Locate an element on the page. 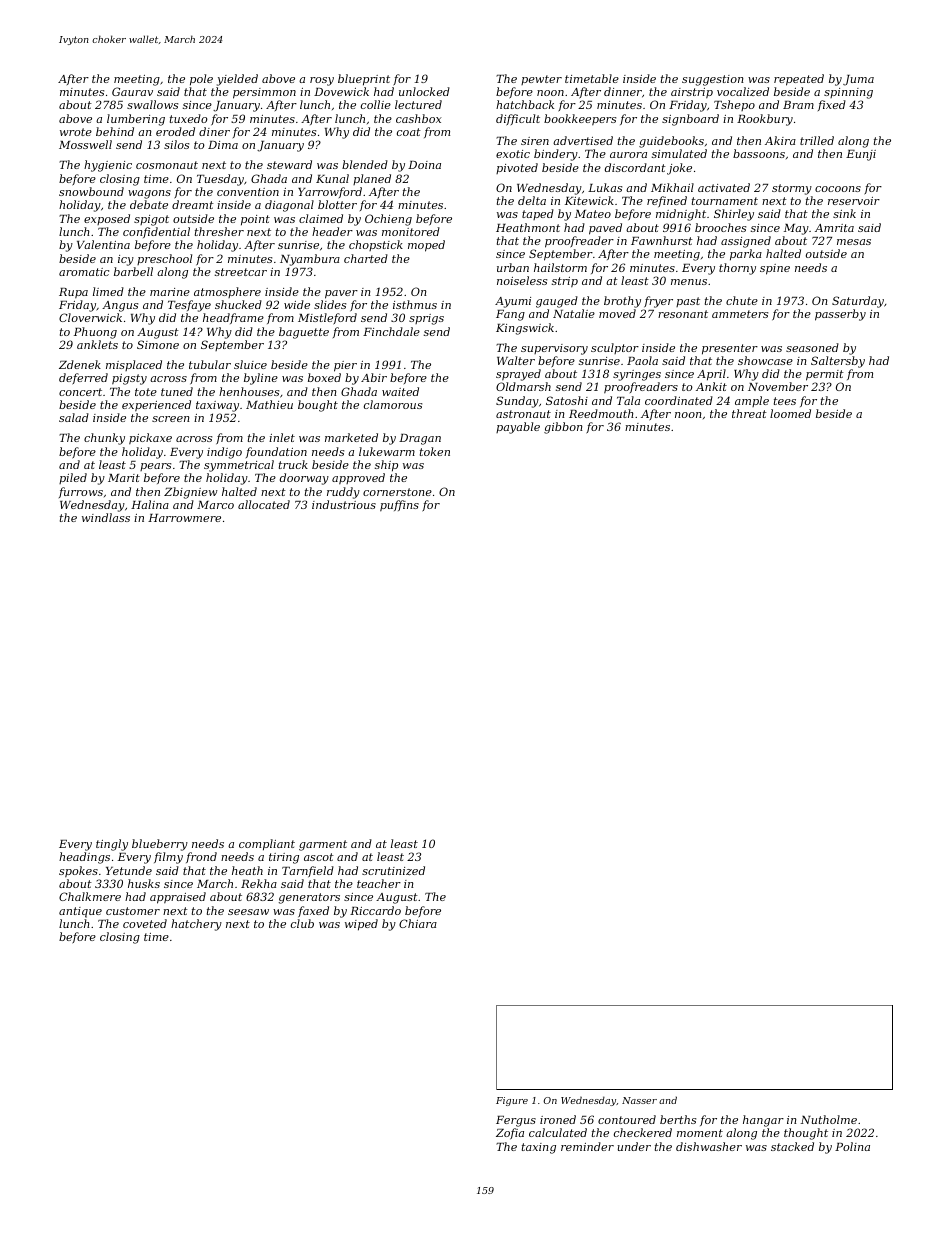 The height and width of the image is (1233, 952). threat is located at coordinates (749, 413).
